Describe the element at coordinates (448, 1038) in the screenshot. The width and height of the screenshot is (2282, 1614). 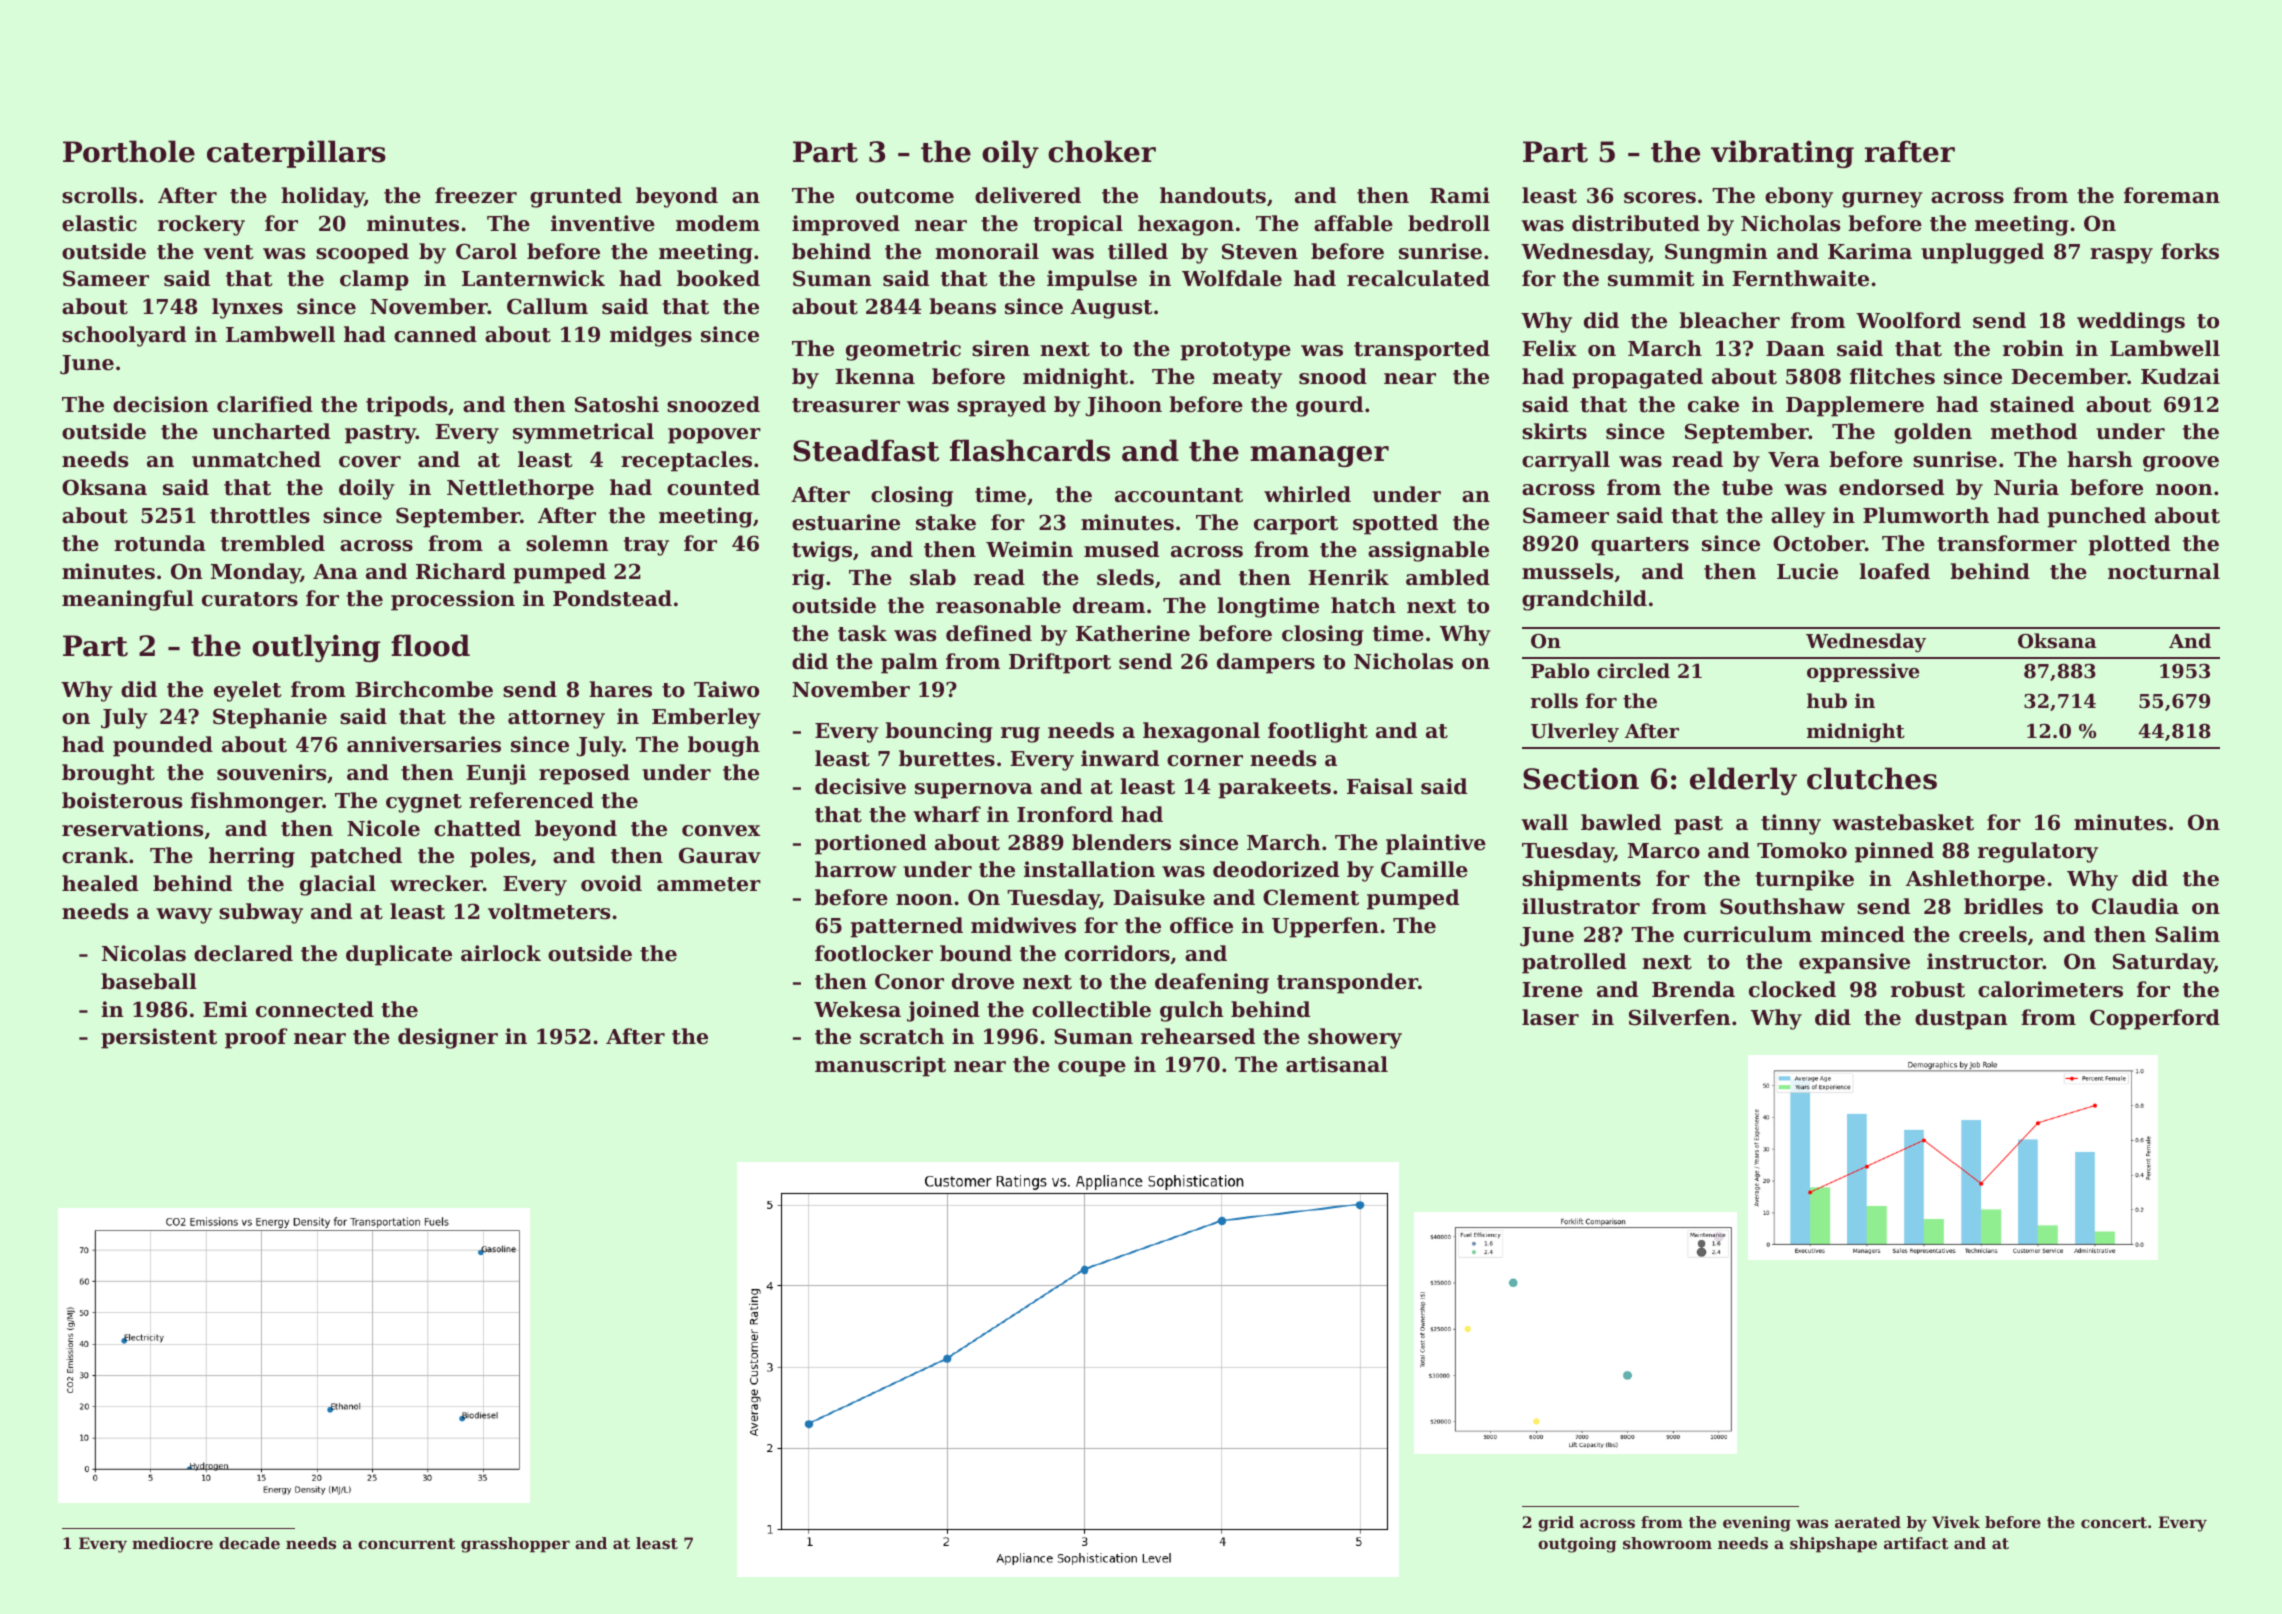
I see `designer` at that location.
